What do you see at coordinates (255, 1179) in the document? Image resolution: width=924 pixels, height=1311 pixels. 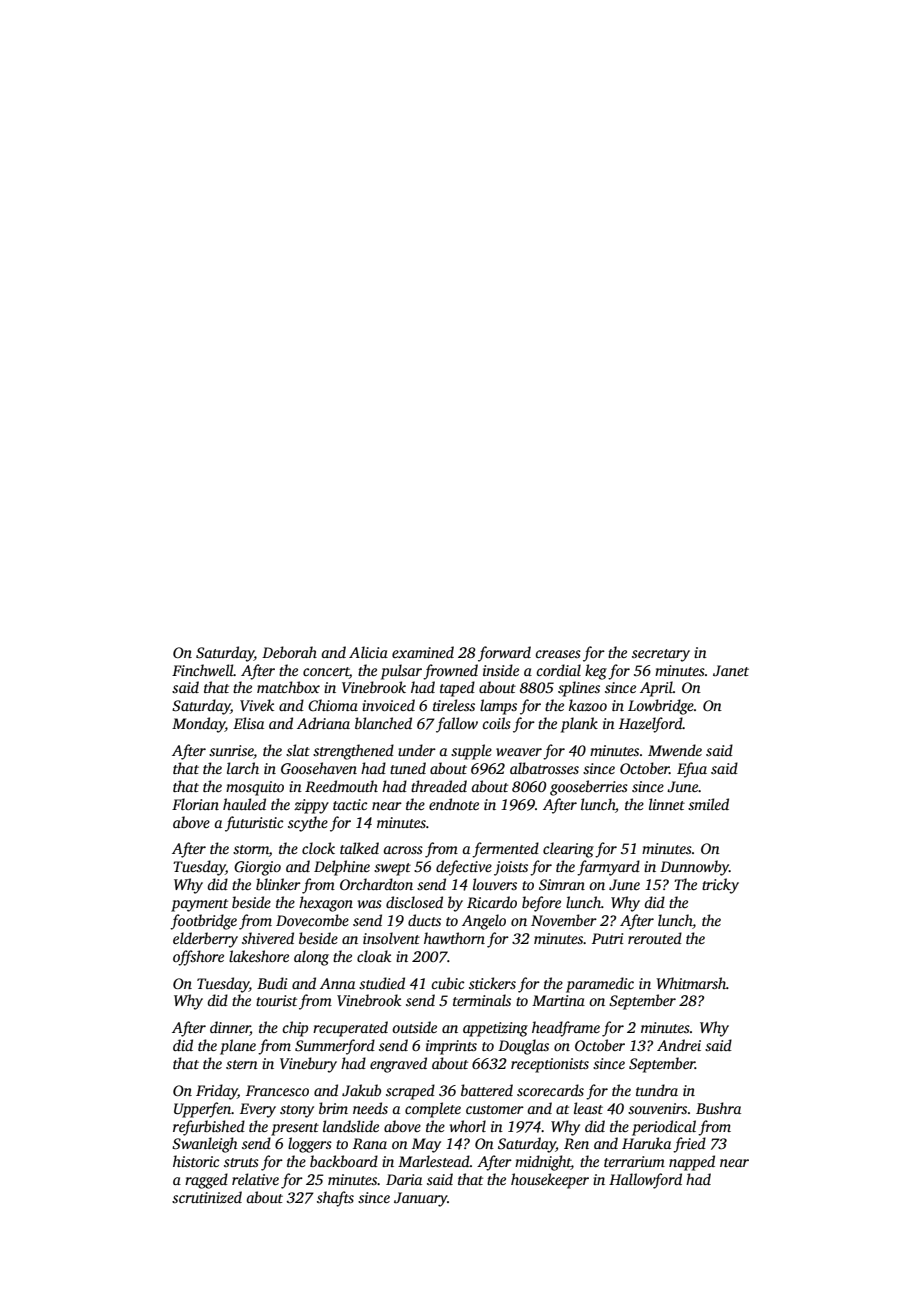 I see `relative` at bounding box center [255, 1179].
